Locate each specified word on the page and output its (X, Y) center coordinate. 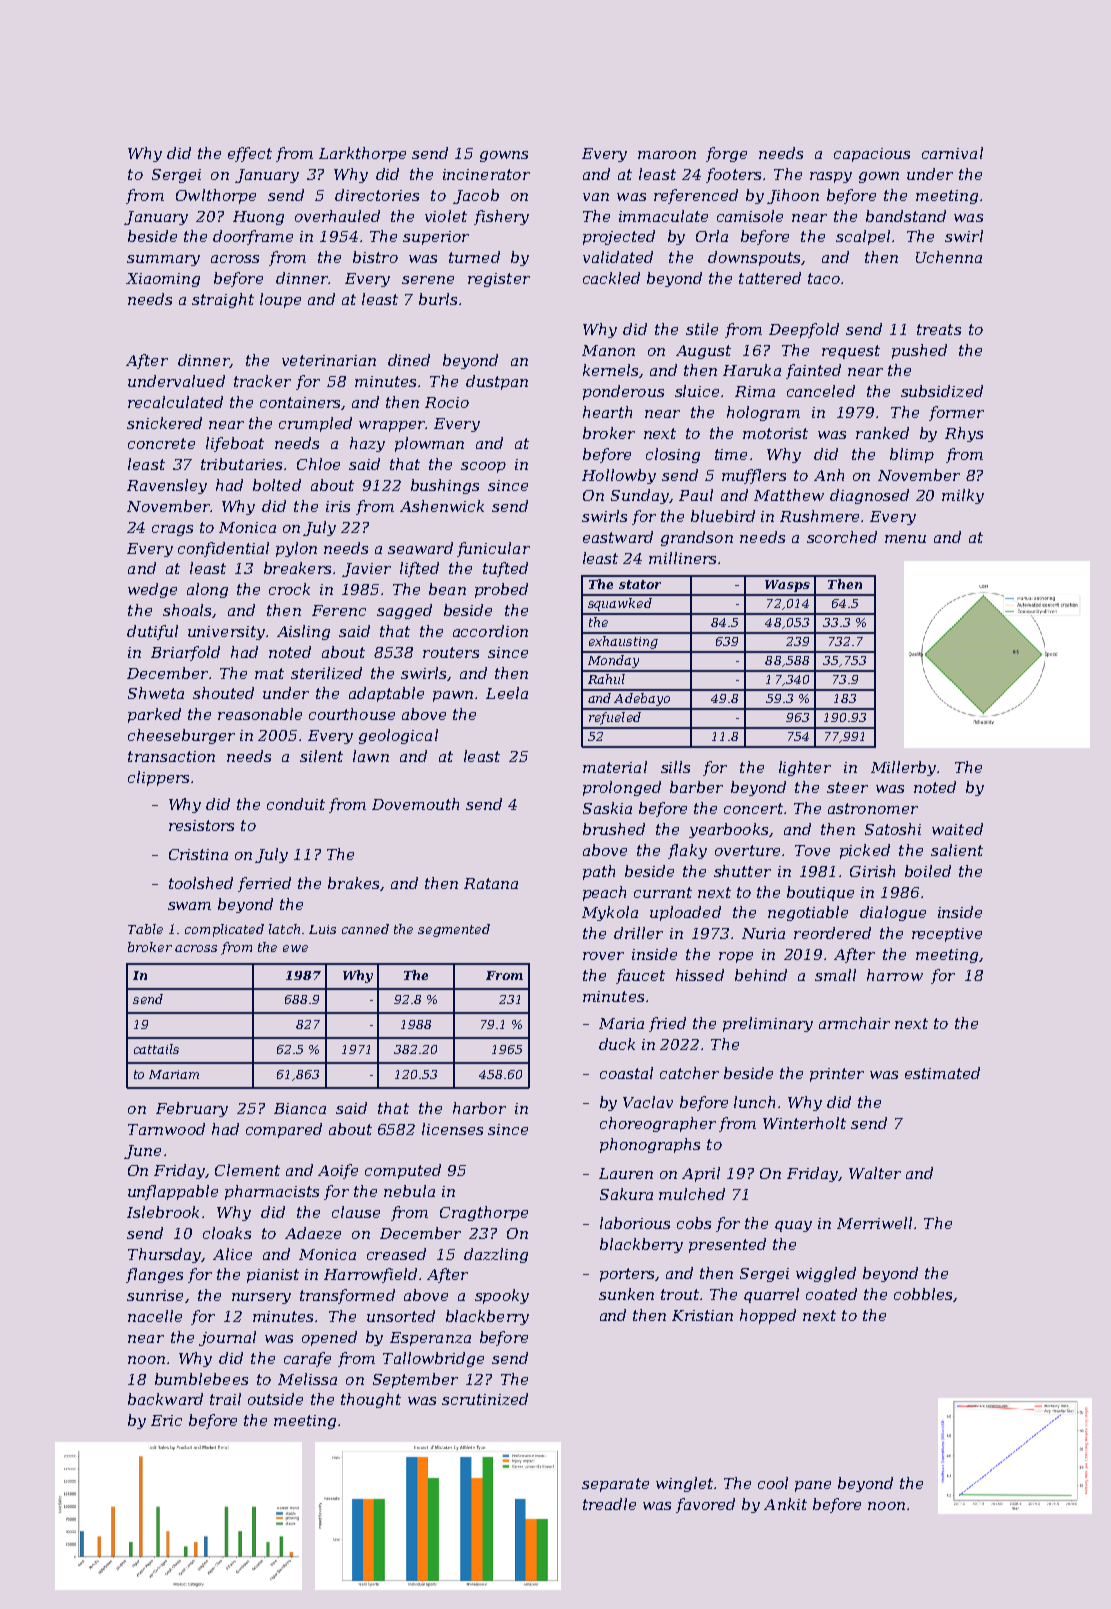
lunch (754, 1102)
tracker (262, 381)
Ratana (491, 883)
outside (275, 1399)
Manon (608, 350)
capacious (872, 155)
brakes (353, 883)
